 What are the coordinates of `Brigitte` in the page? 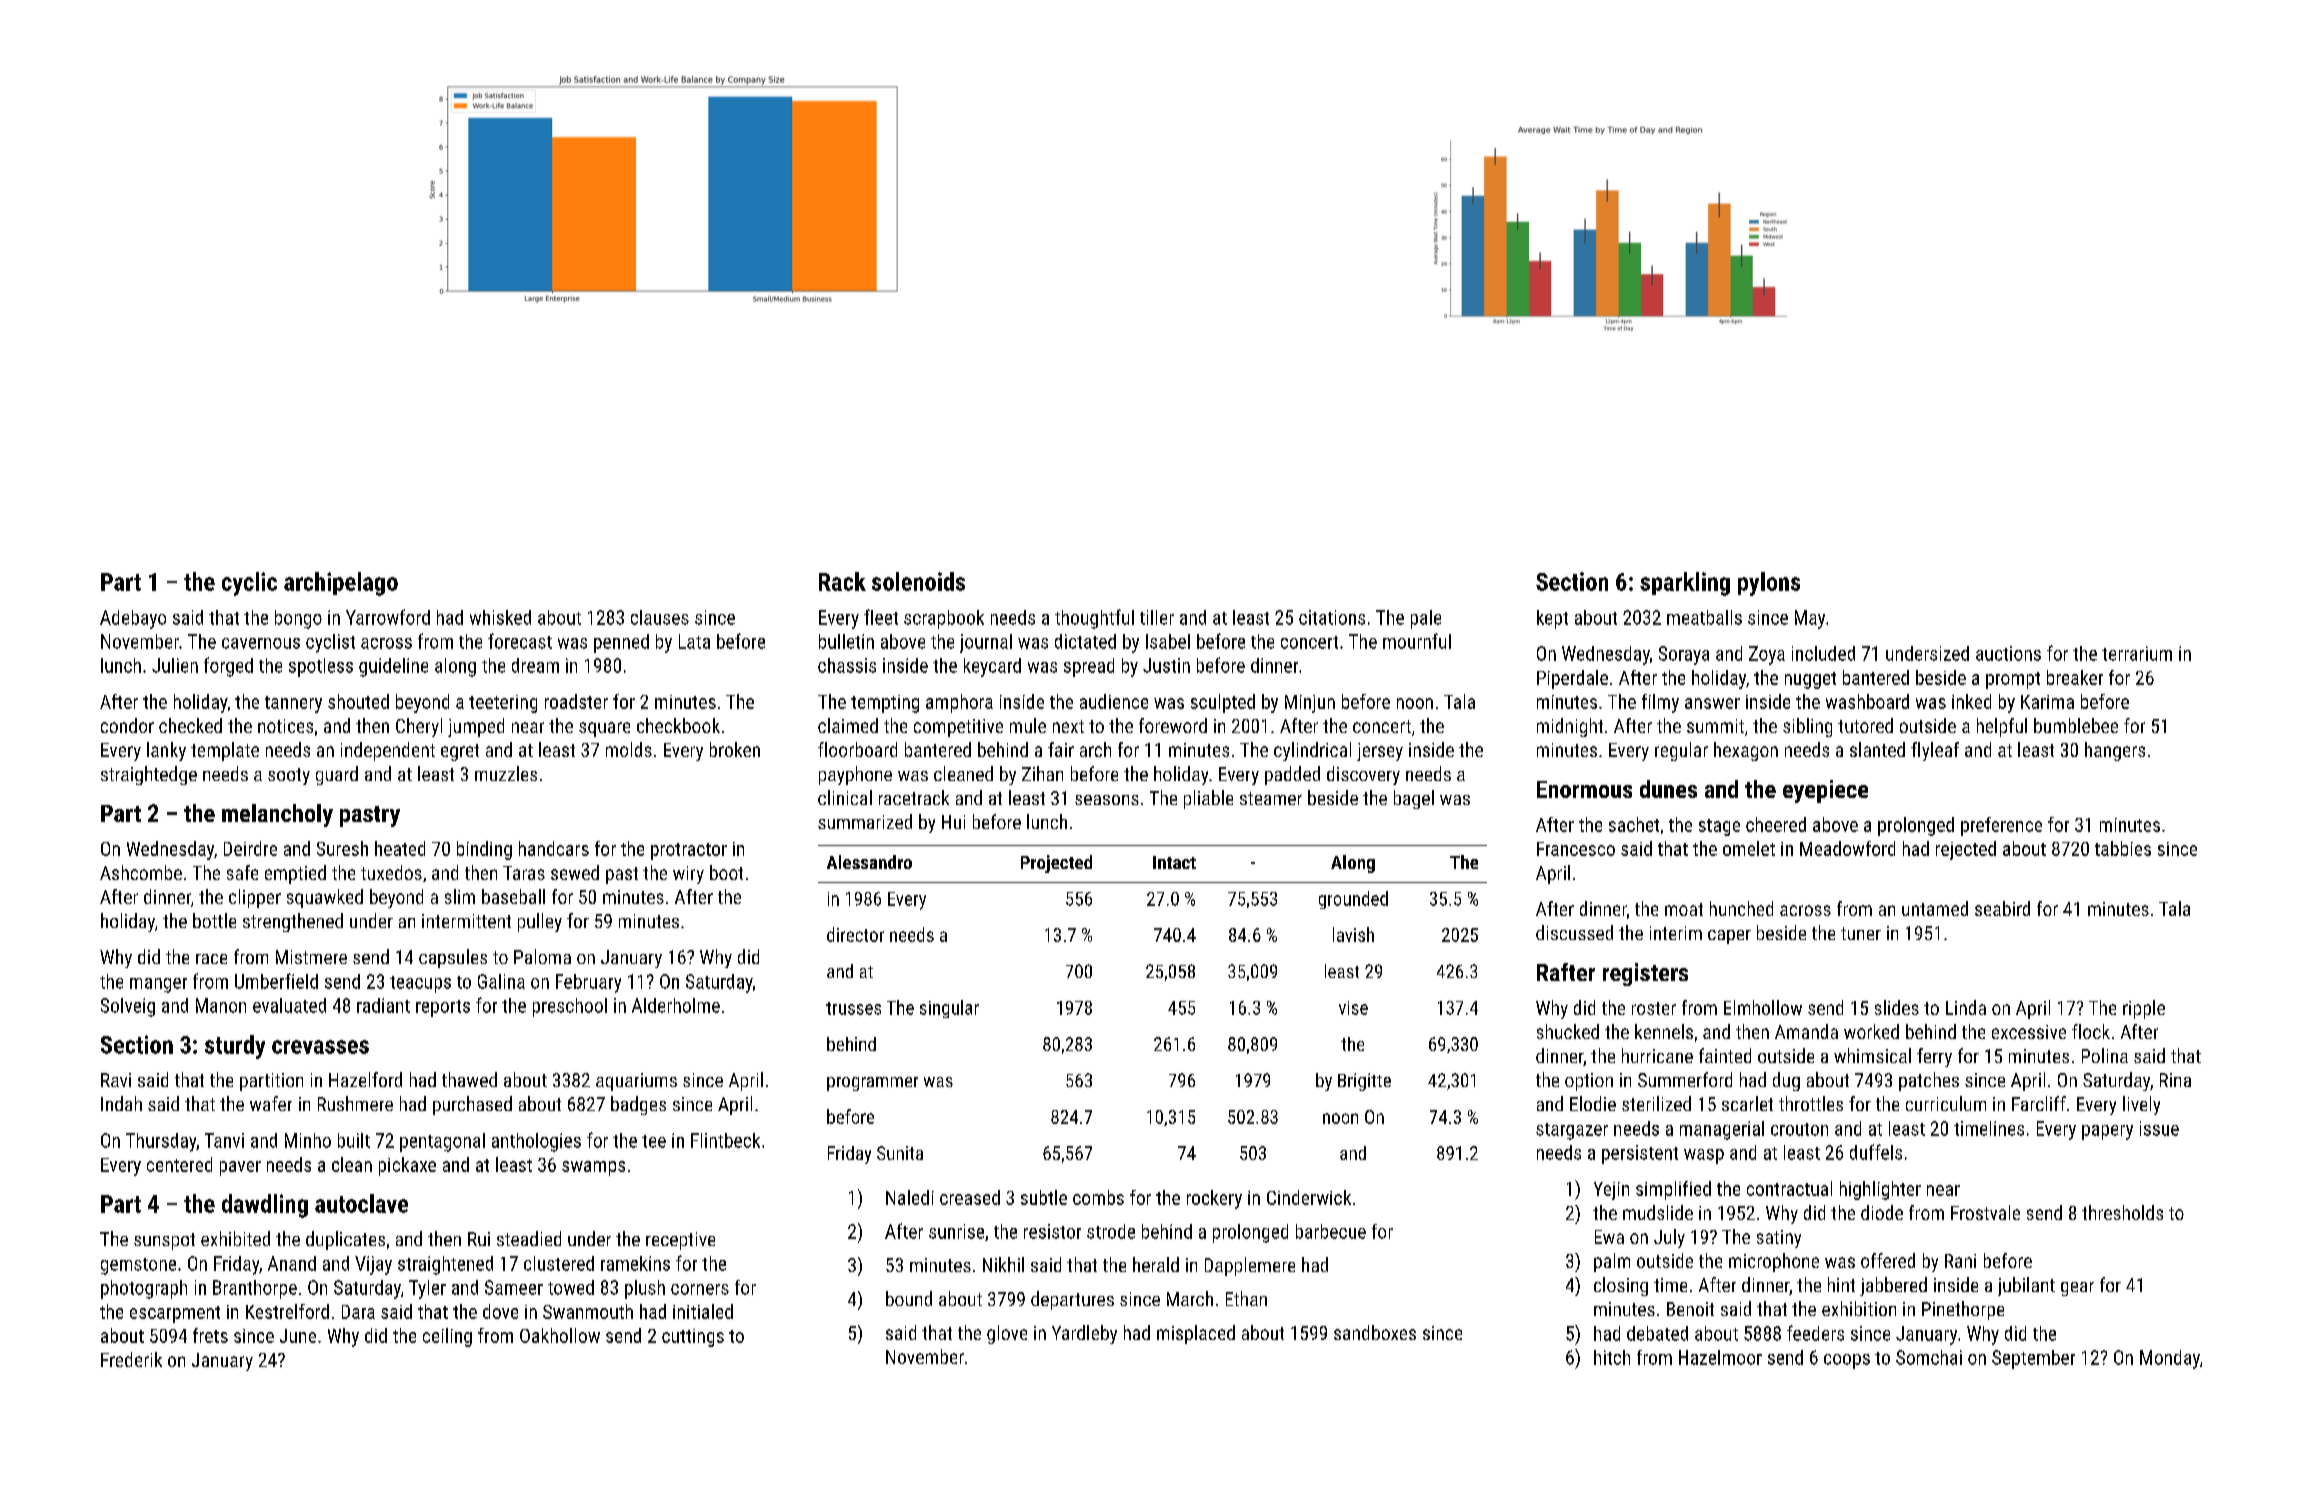 It's located at (1364, 1082).
